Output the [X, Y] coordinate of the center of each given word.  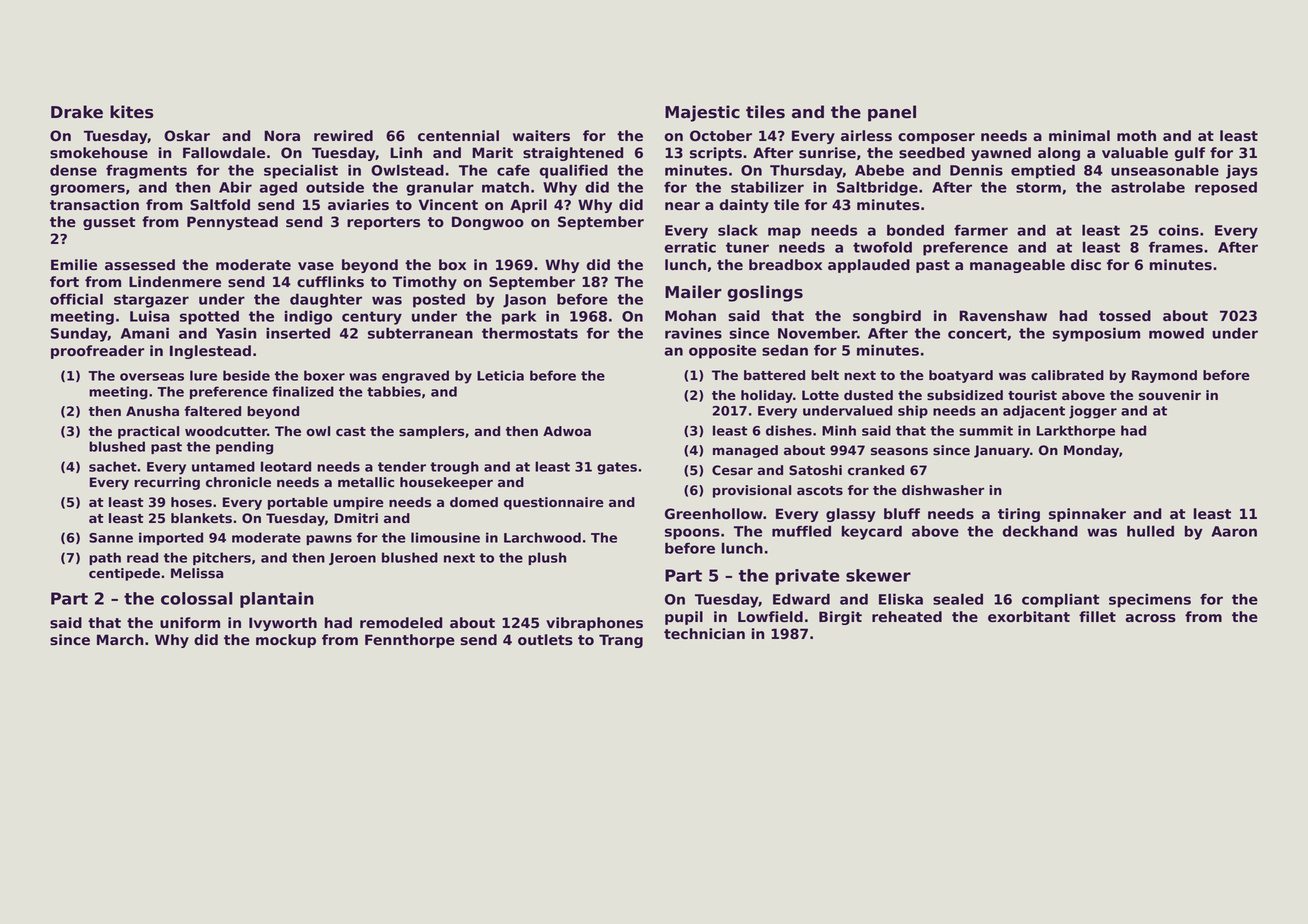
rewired [343, 135]
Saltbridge [877, 188]
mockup [286, 641]
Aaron [1234, 531]
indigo [308, 317]
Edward [801, 599]
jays [1242, 172]
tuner [747, 247]
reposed [1226, 188]
